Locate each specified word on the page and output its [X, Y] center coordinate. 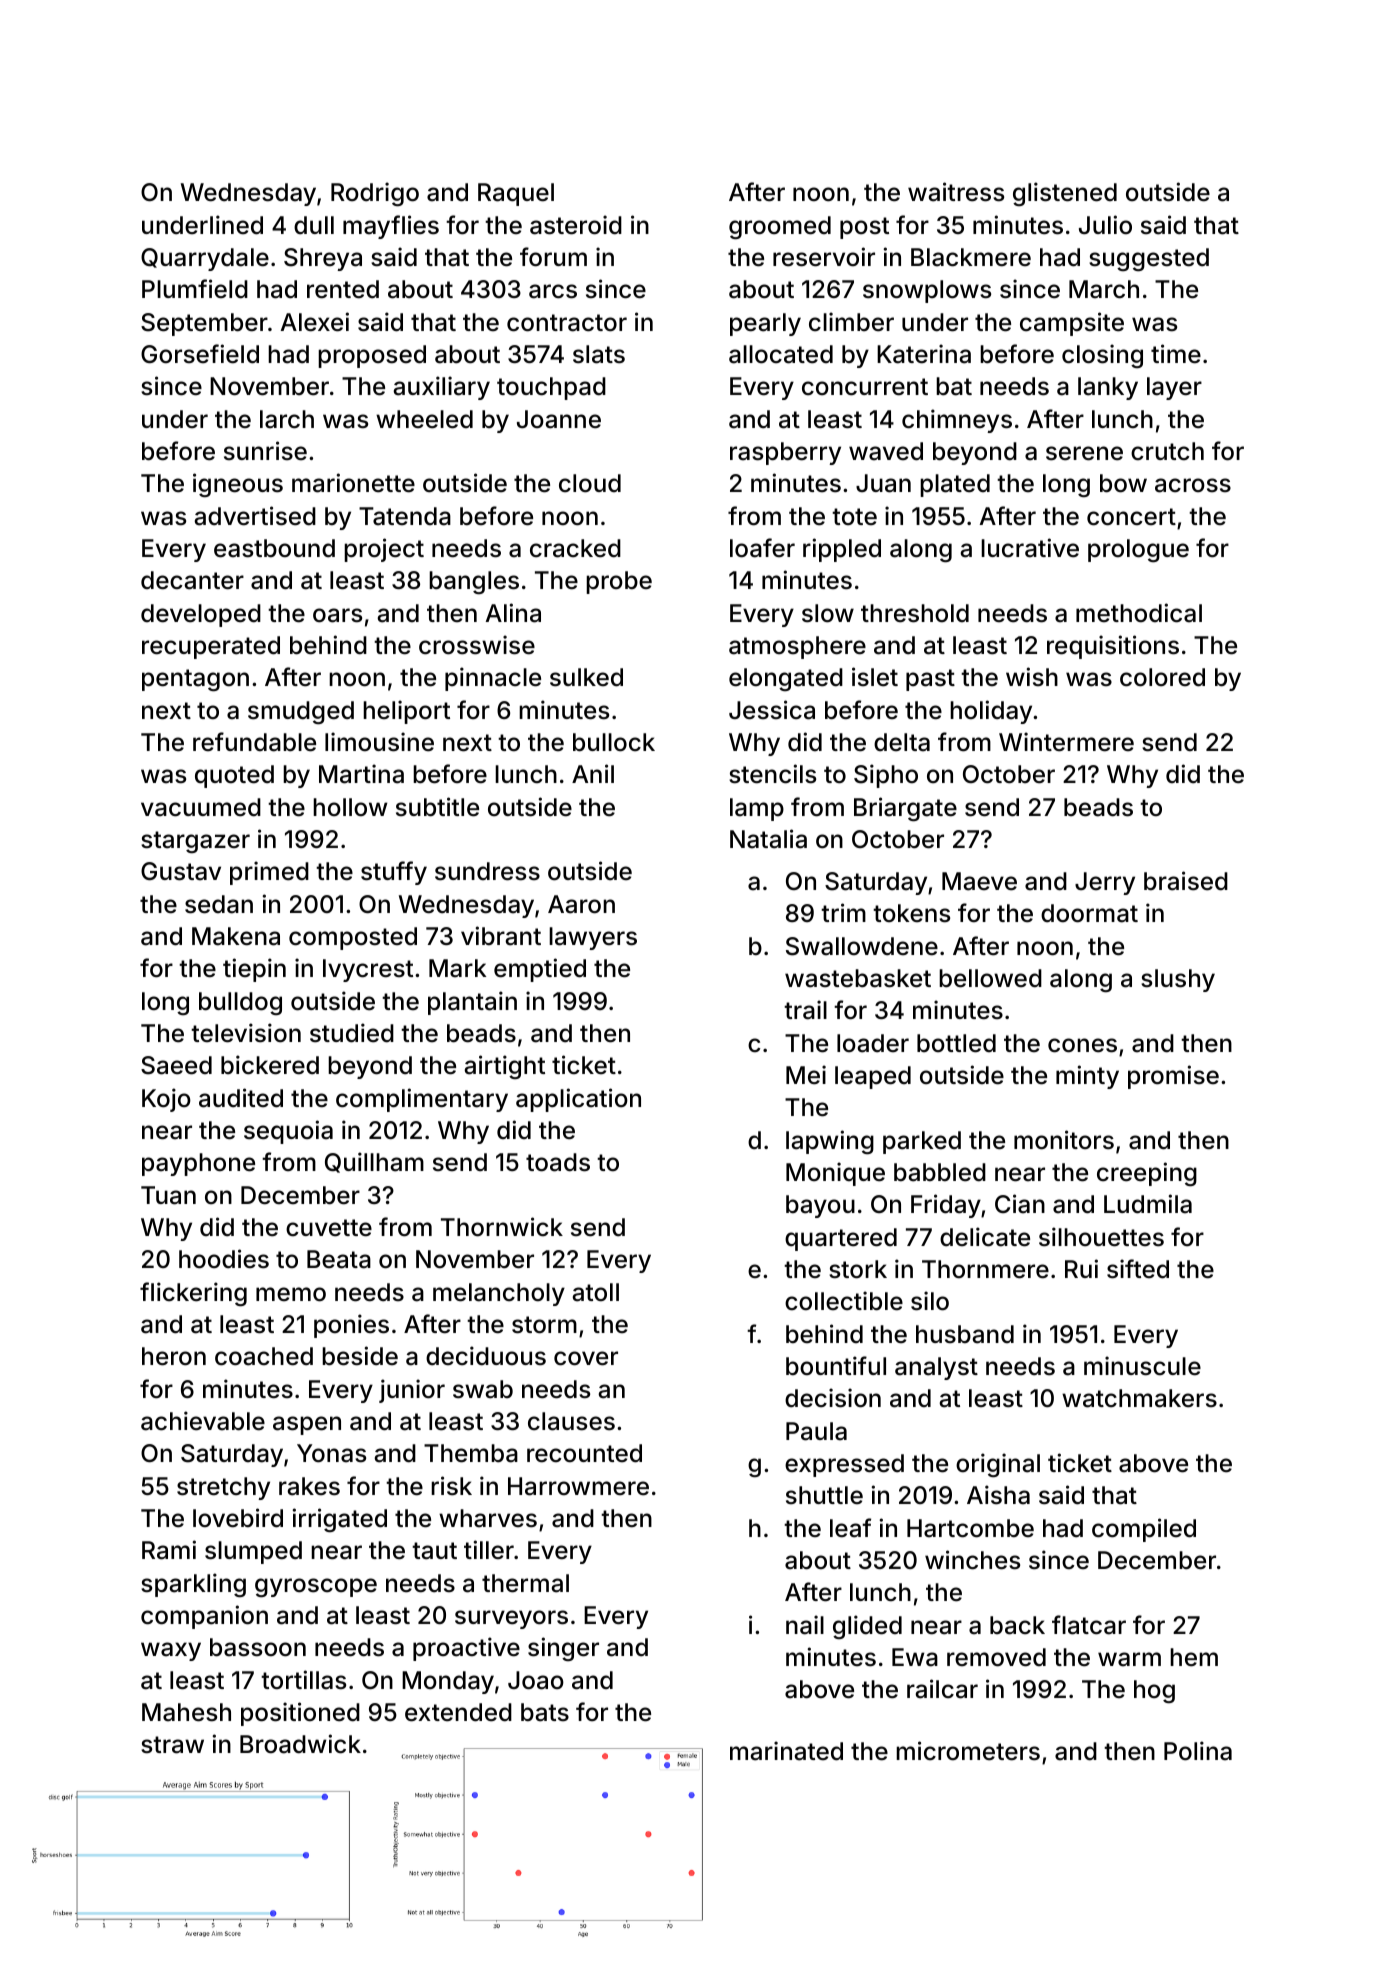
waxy [171, 1651]
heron [174, 1356]
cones [1082, 1045]
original [998, 1465]
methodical [1139, 613]
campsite [1072, 324]
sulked [586, 677]
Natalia [768, 839]
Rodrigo [375, 194]
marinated [786, 1751]
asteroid [576, 225]
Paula [816, 1431]
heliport [406, 712]
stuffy [394, 873]
